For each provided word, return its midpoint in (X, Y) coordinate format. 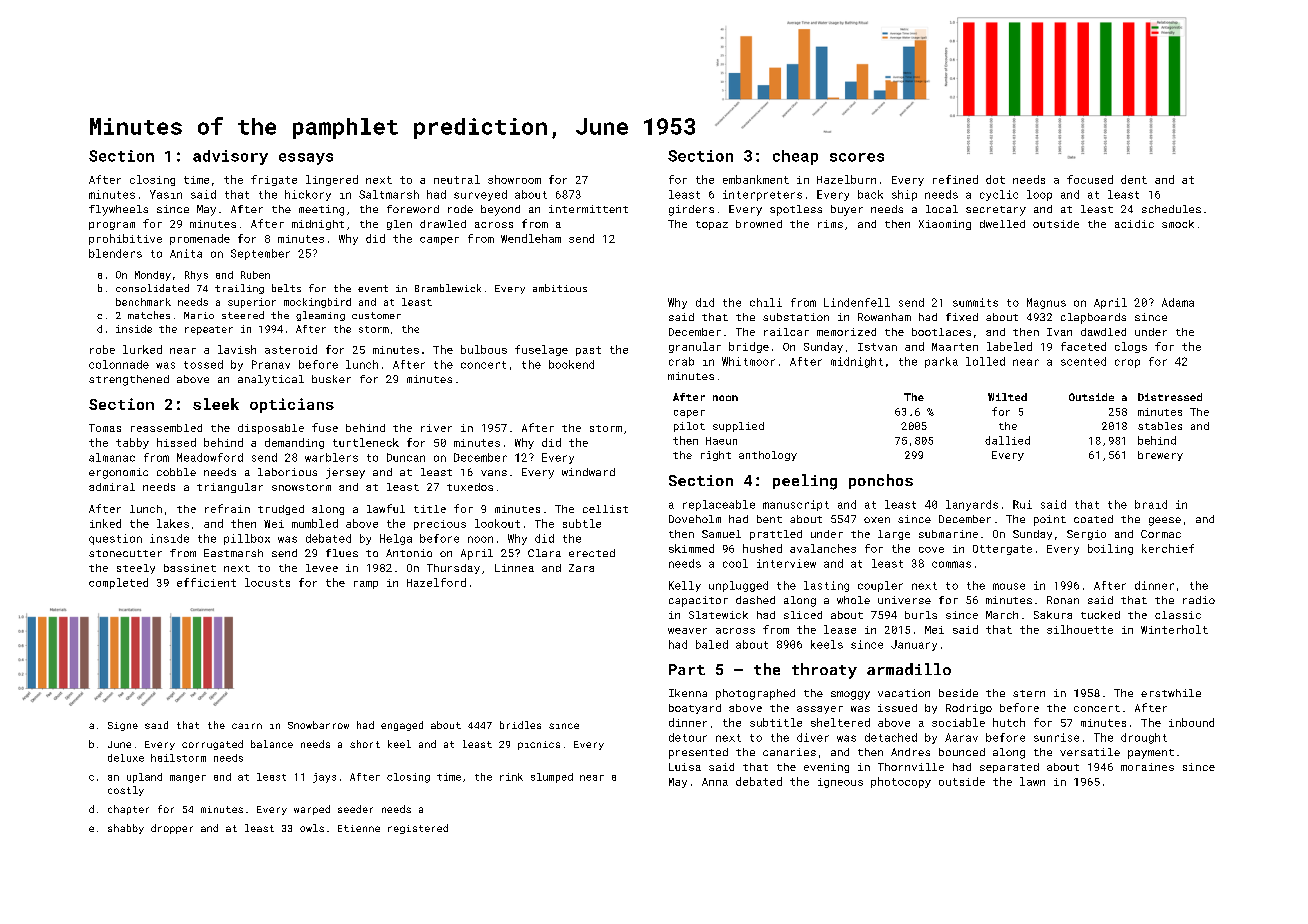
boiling (1110, 549)
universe (904, 600)
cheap (795, 157)
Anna (715, 782)
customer (376, 315)
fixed (962, 317)
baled (712, 644)
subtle (582, 523)
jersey (345, 473)
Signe (123, 726)
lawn (1032, 781)
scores (857, 157)
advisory (230, 157)
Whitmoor (748, 361)
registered (418, 829)
